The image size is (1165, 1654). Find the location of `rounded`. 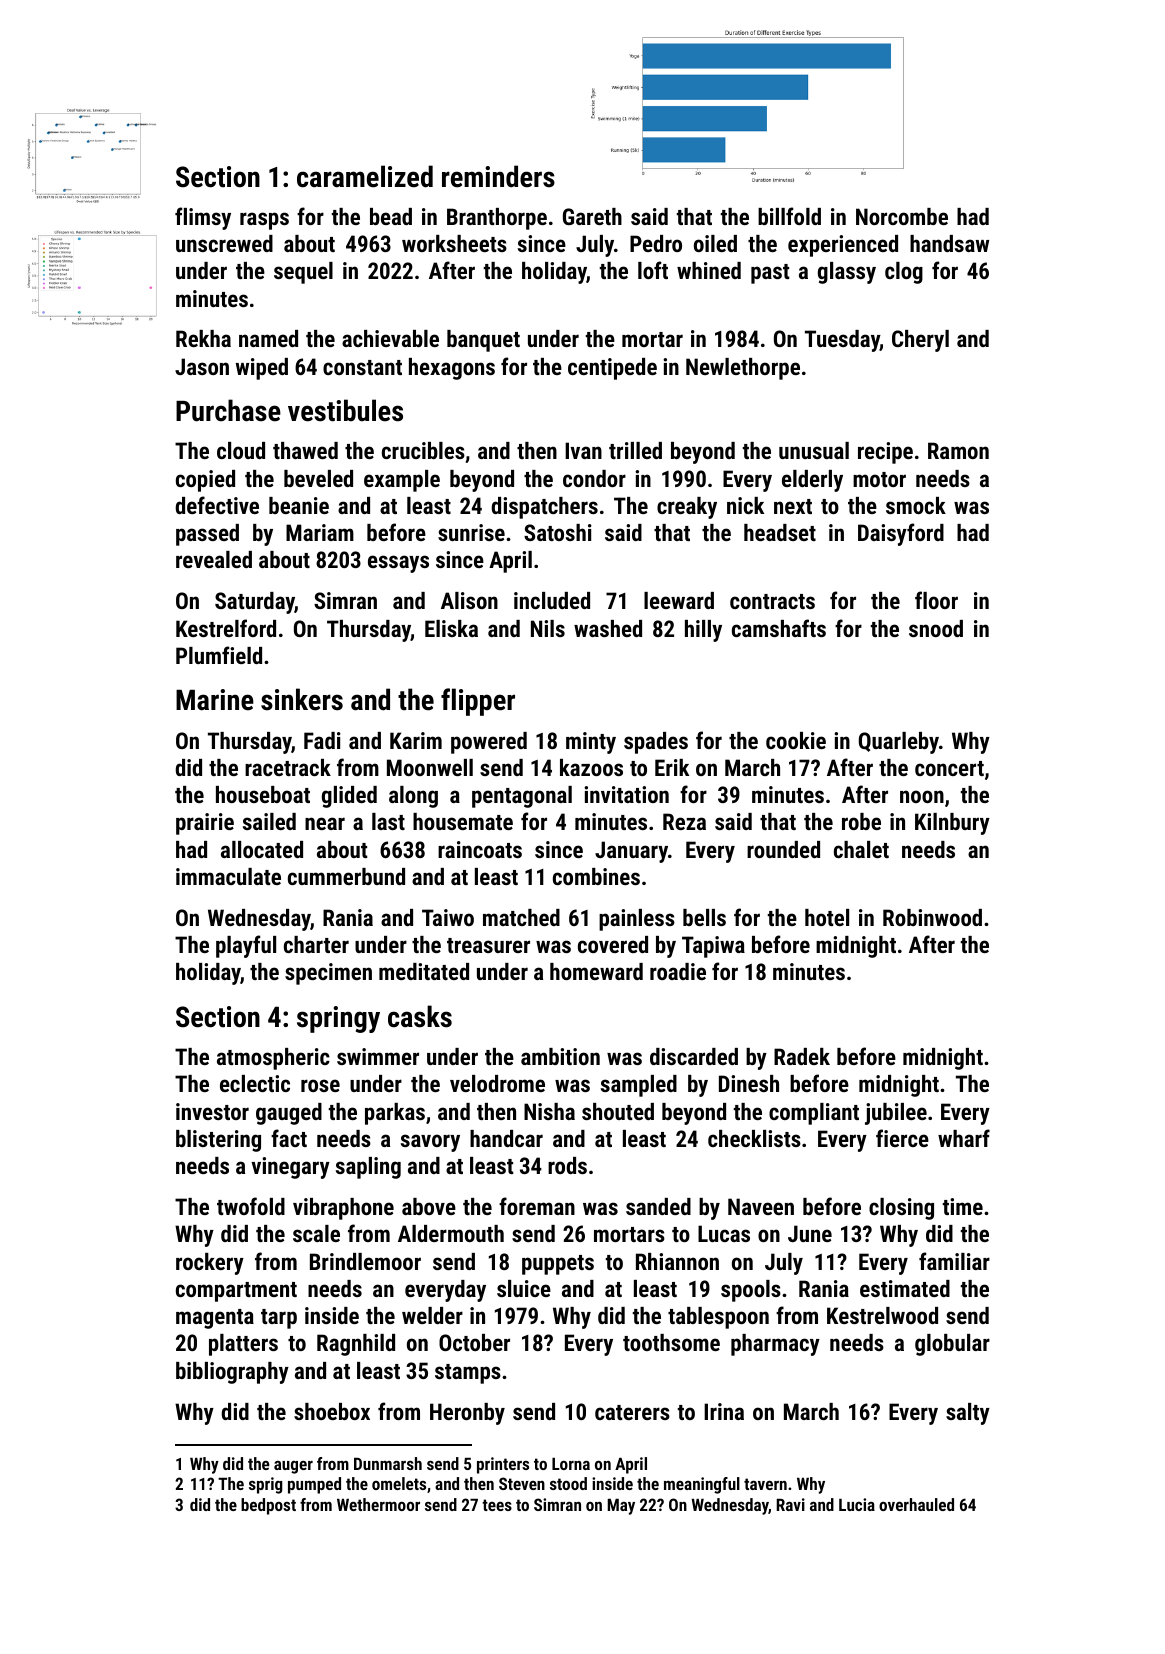

rounded is located at coordinates (783, 849).
